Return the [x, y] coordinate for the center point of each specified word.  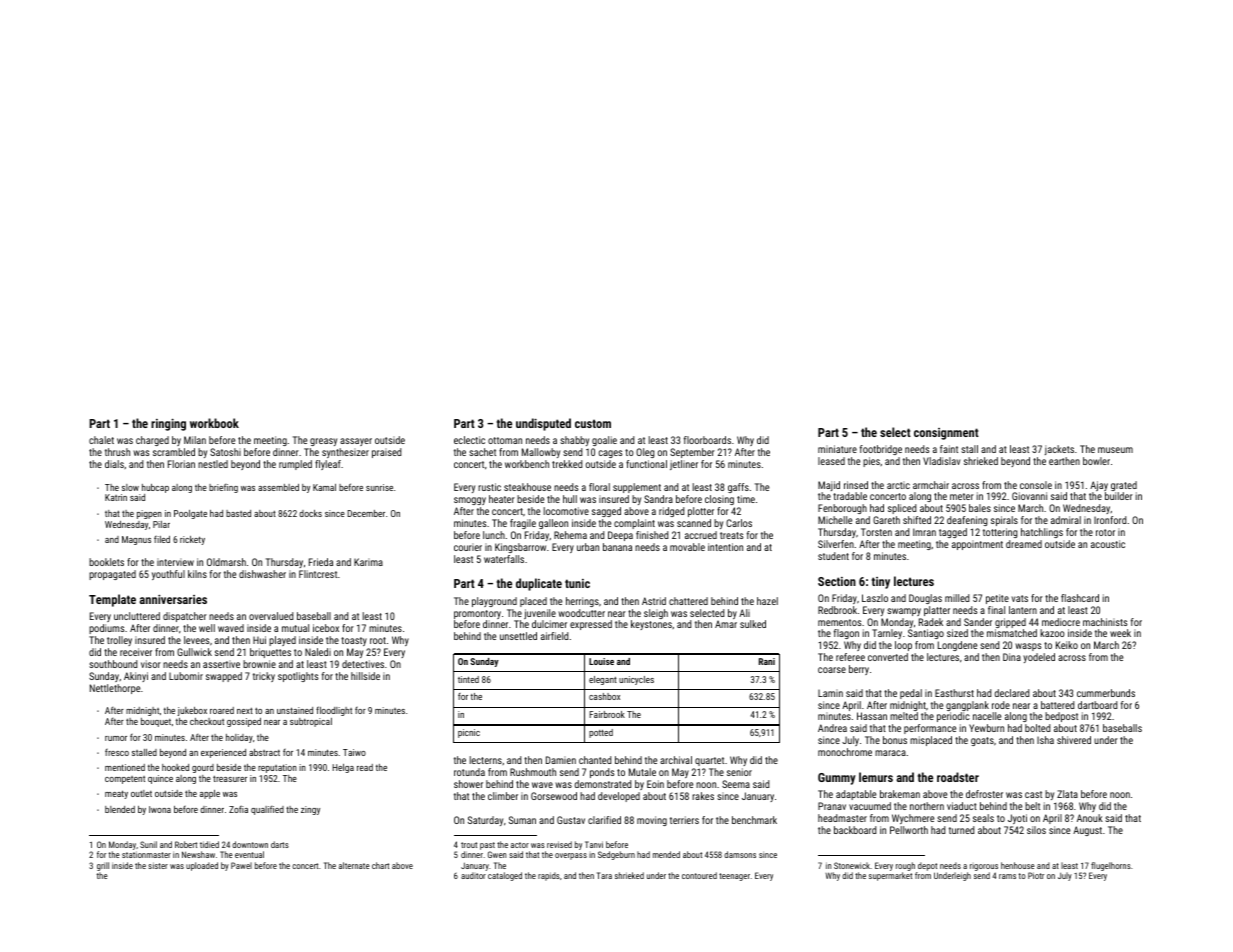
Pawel [241, 865]
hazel [767, 601]
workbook [214, 423]
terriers [684, 820]
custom [593, 423]
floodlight [334, 711]
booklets [106, 562]
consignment [946, 434]
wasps [1028, 647]
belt [1032, 806]
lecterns [486, 760]
